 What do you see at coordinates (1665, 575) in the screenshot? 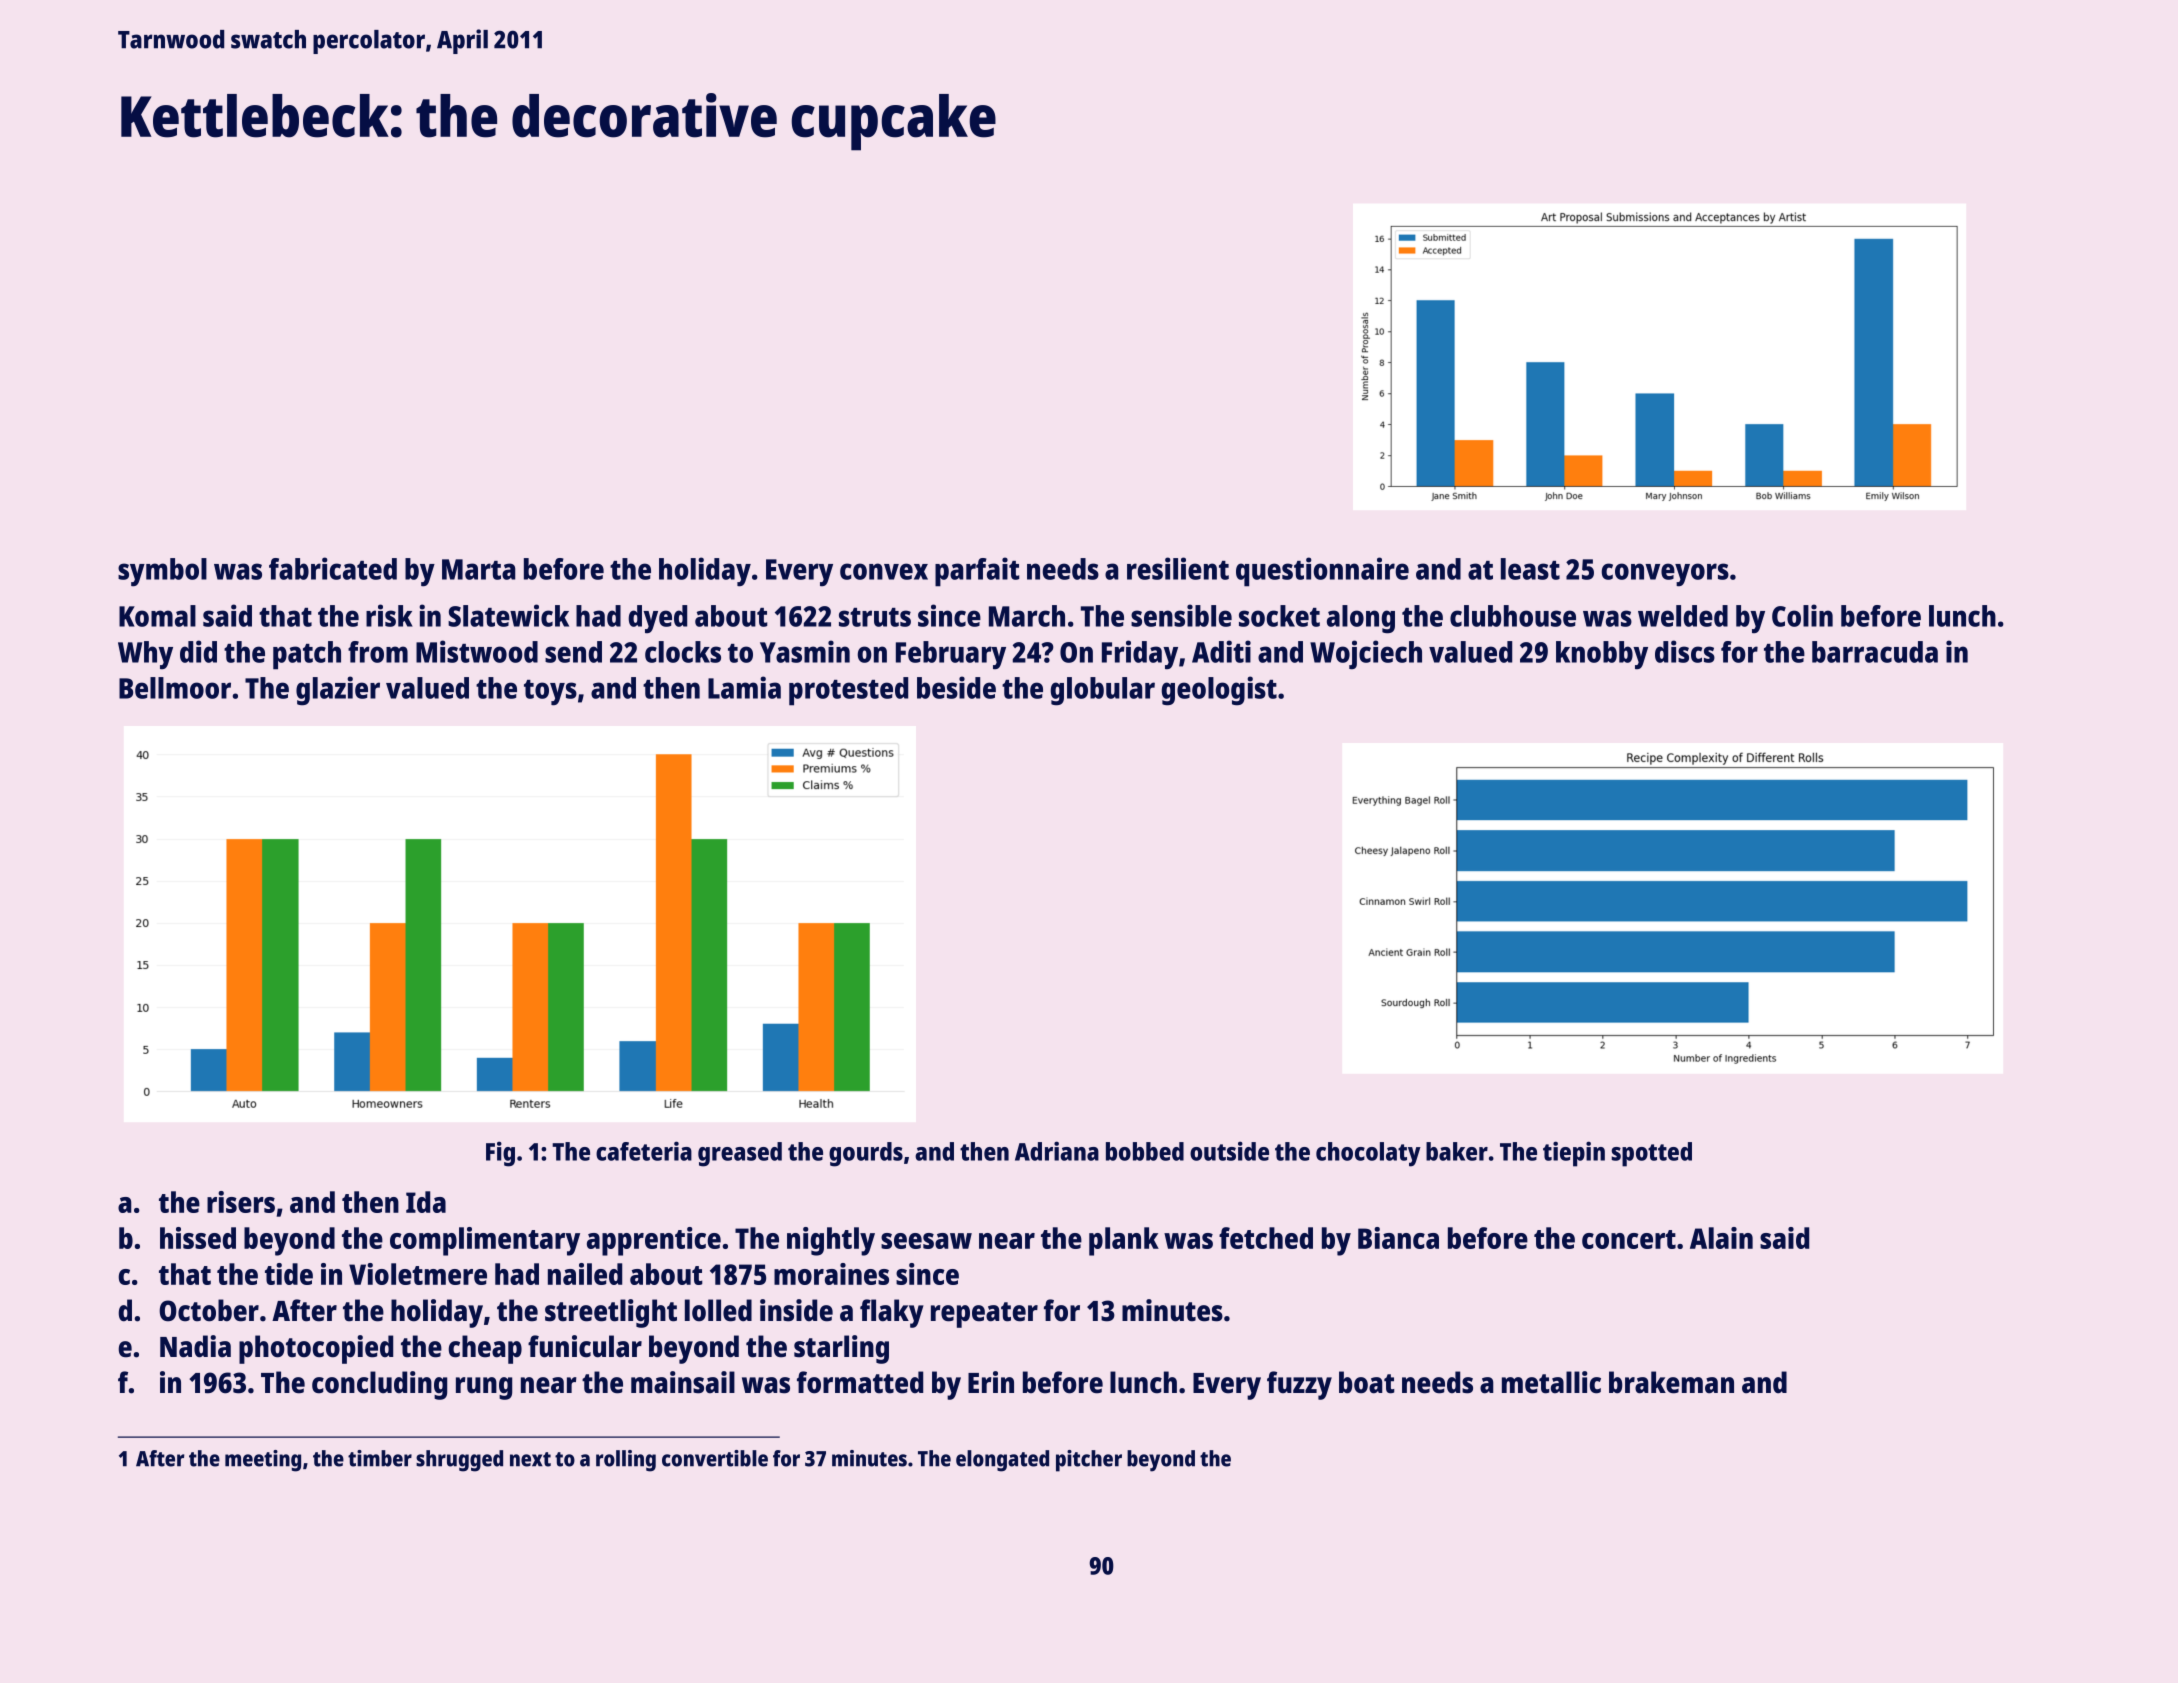
I see `conveyors` at bounding box center [1665, 575].
